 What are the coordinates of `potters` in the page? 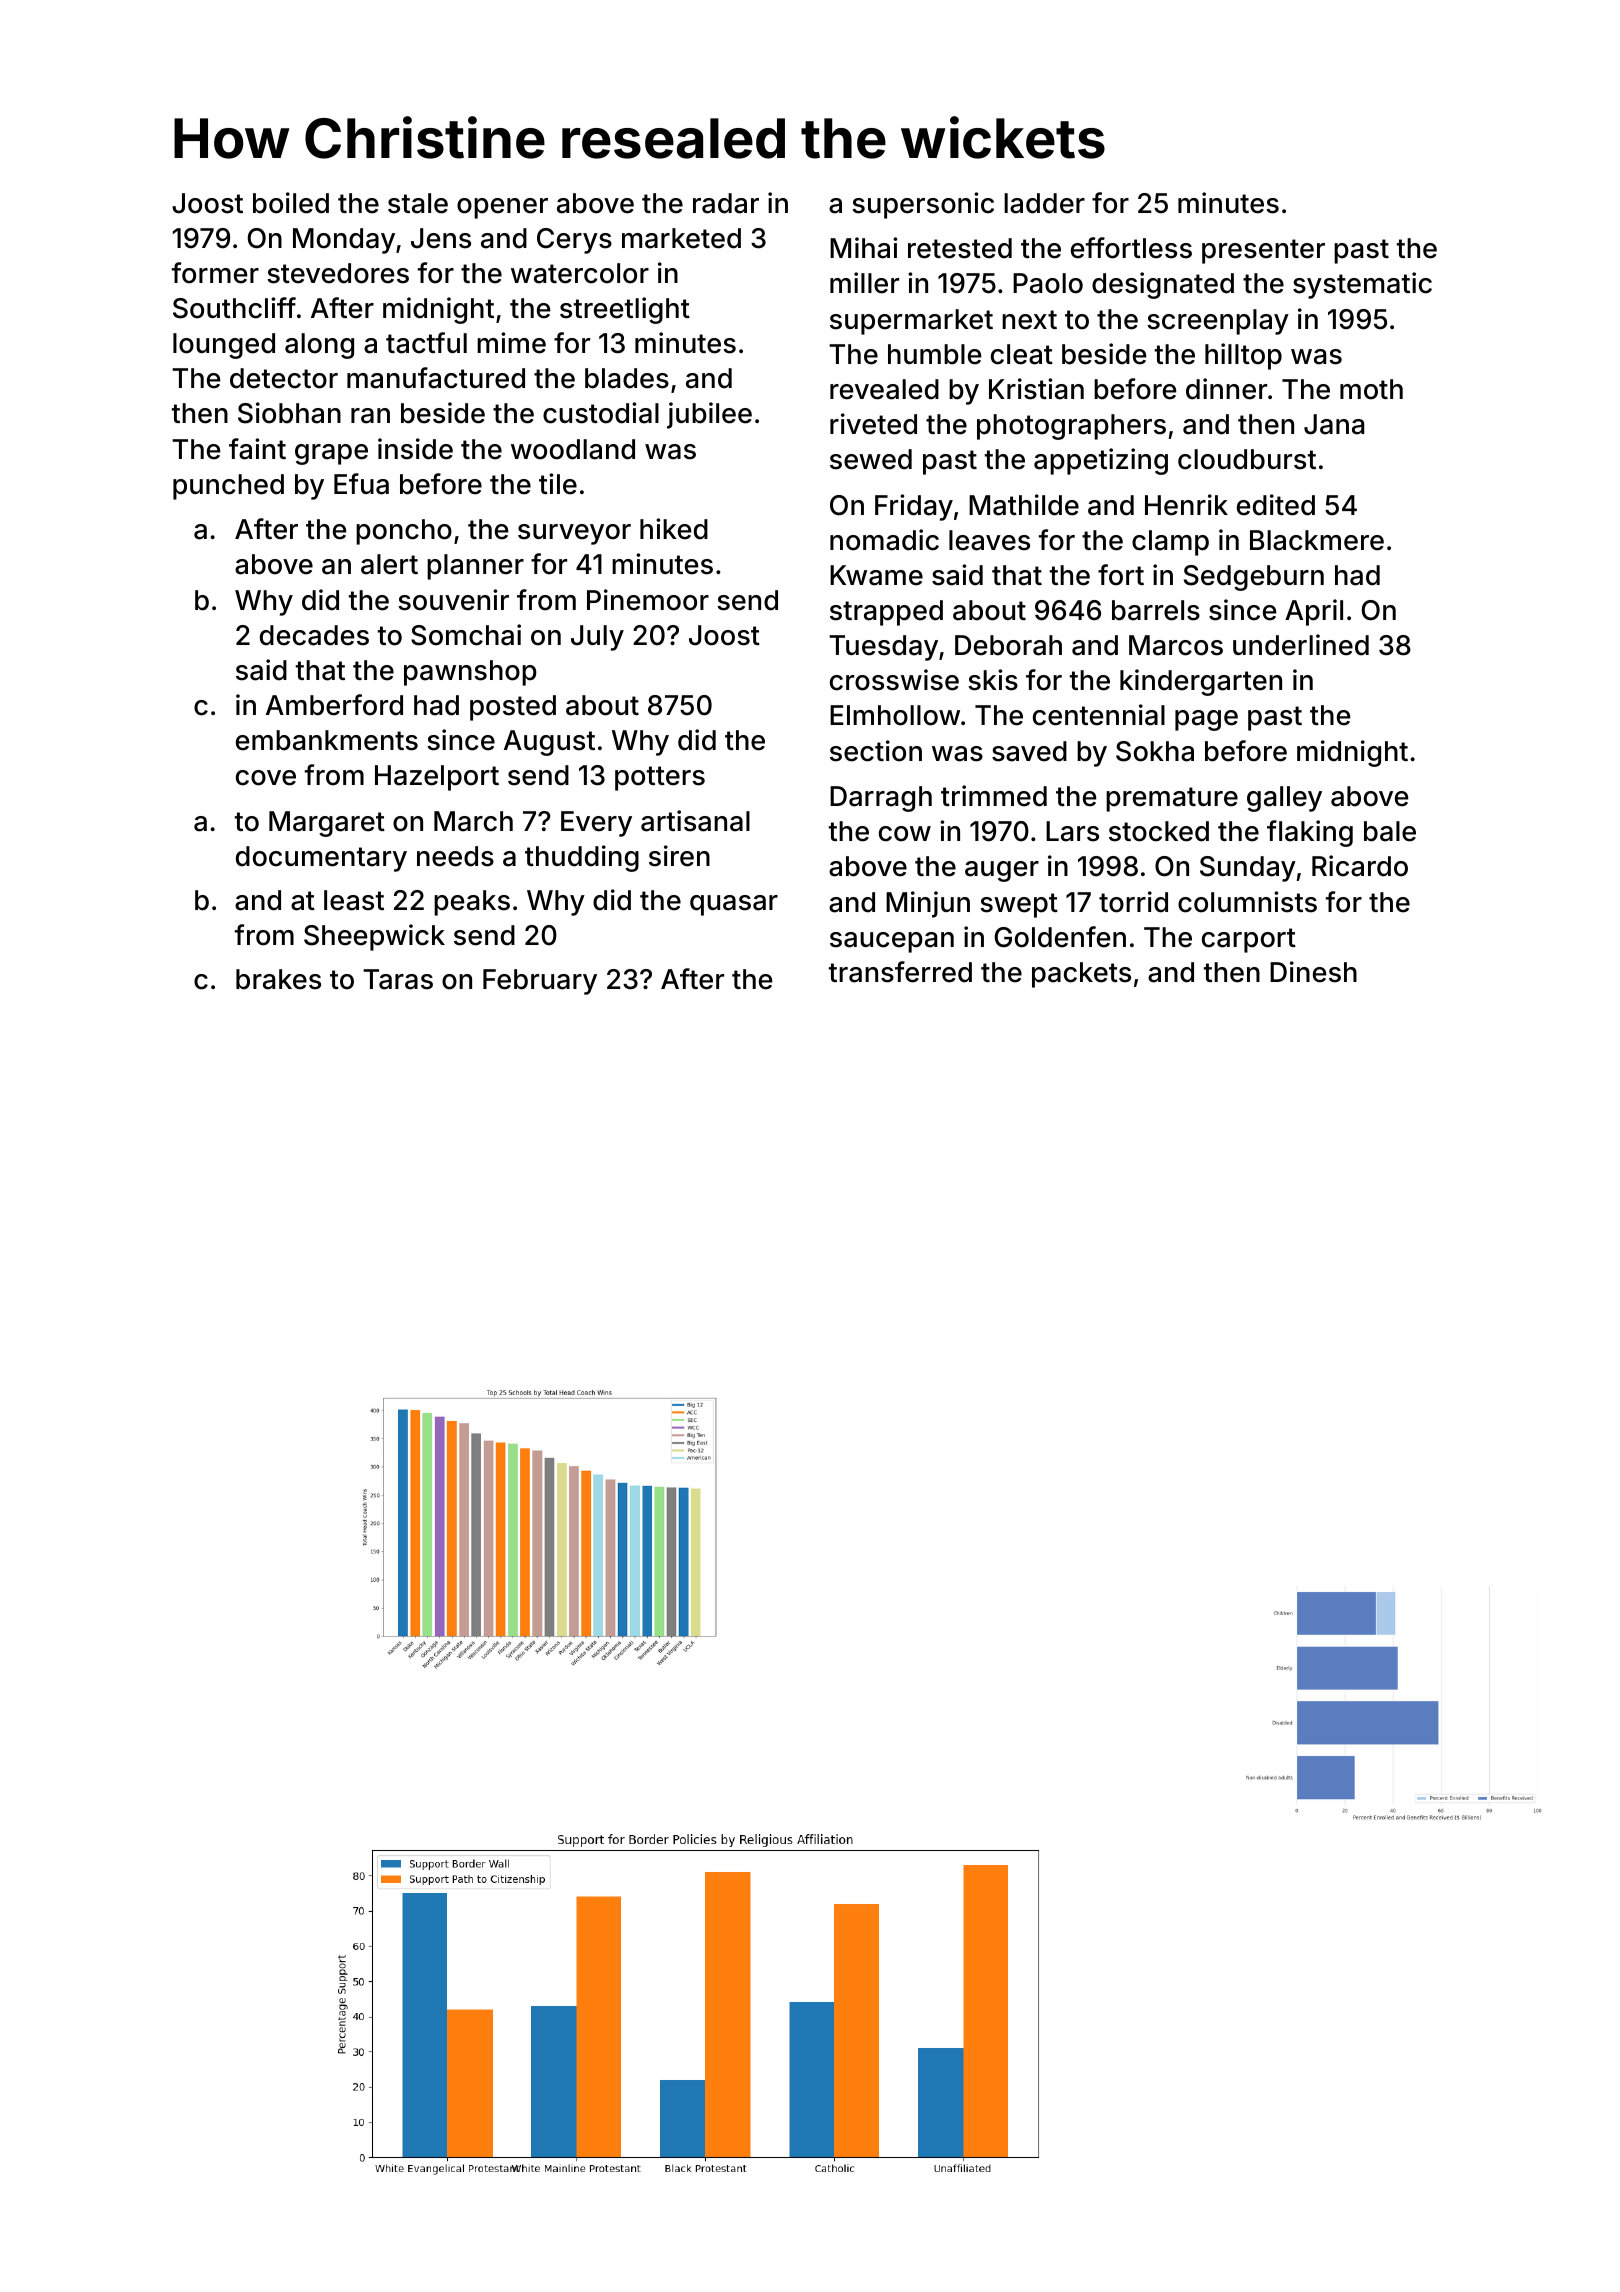 It's located at (660, 778).
